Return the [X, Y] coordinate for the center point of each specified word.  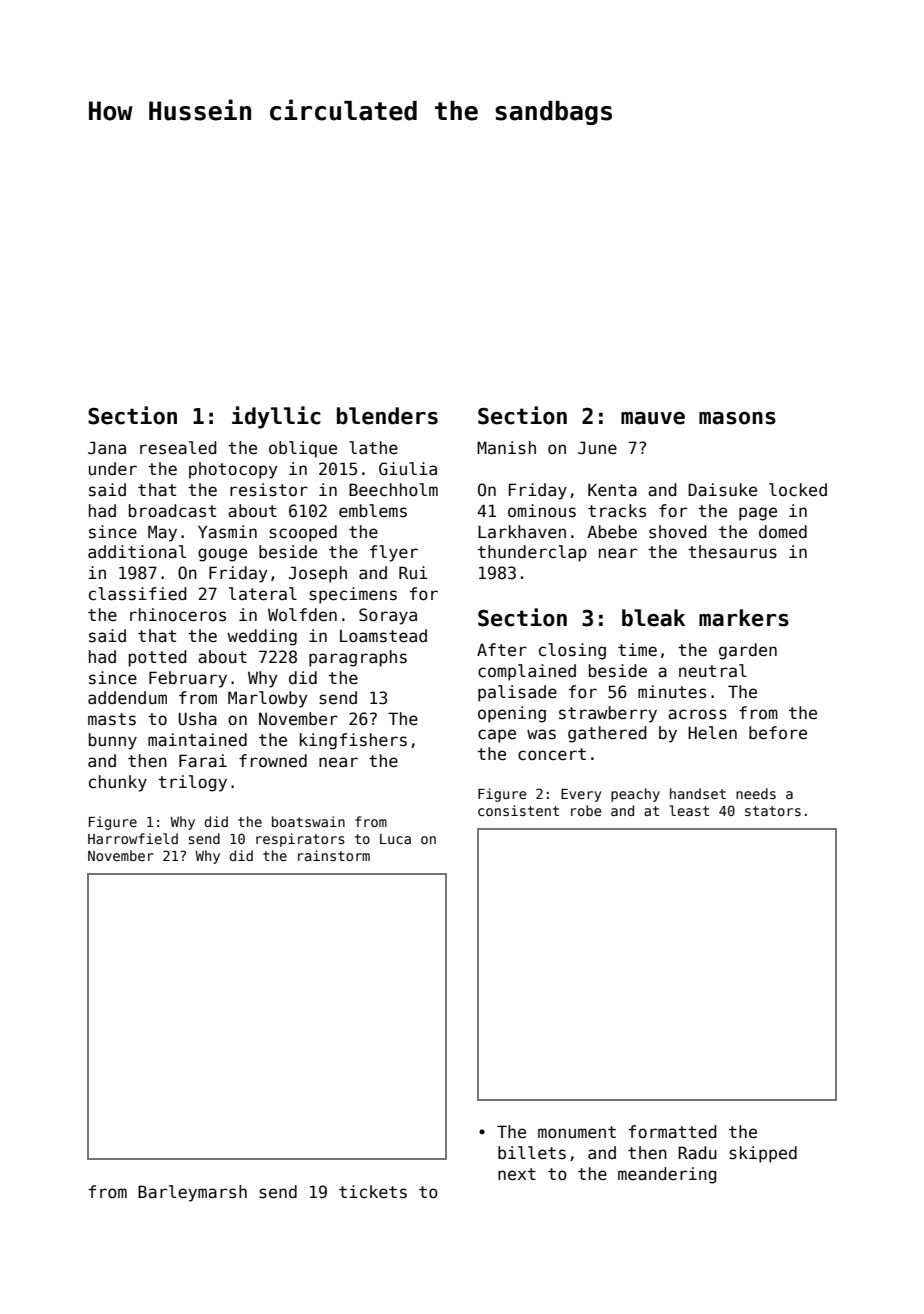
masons [737, 418]
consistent [518, 810]
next [517, 1174]
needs [756, 793]
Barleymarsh [192, 1193]
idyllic [276, 417]
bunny [113, 741]
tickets [373, 1192]
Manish [506, 448]
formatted [673, 1132]
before [778, 733]
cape [497, 736]
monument [577, 1132]
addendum [127, 698]
